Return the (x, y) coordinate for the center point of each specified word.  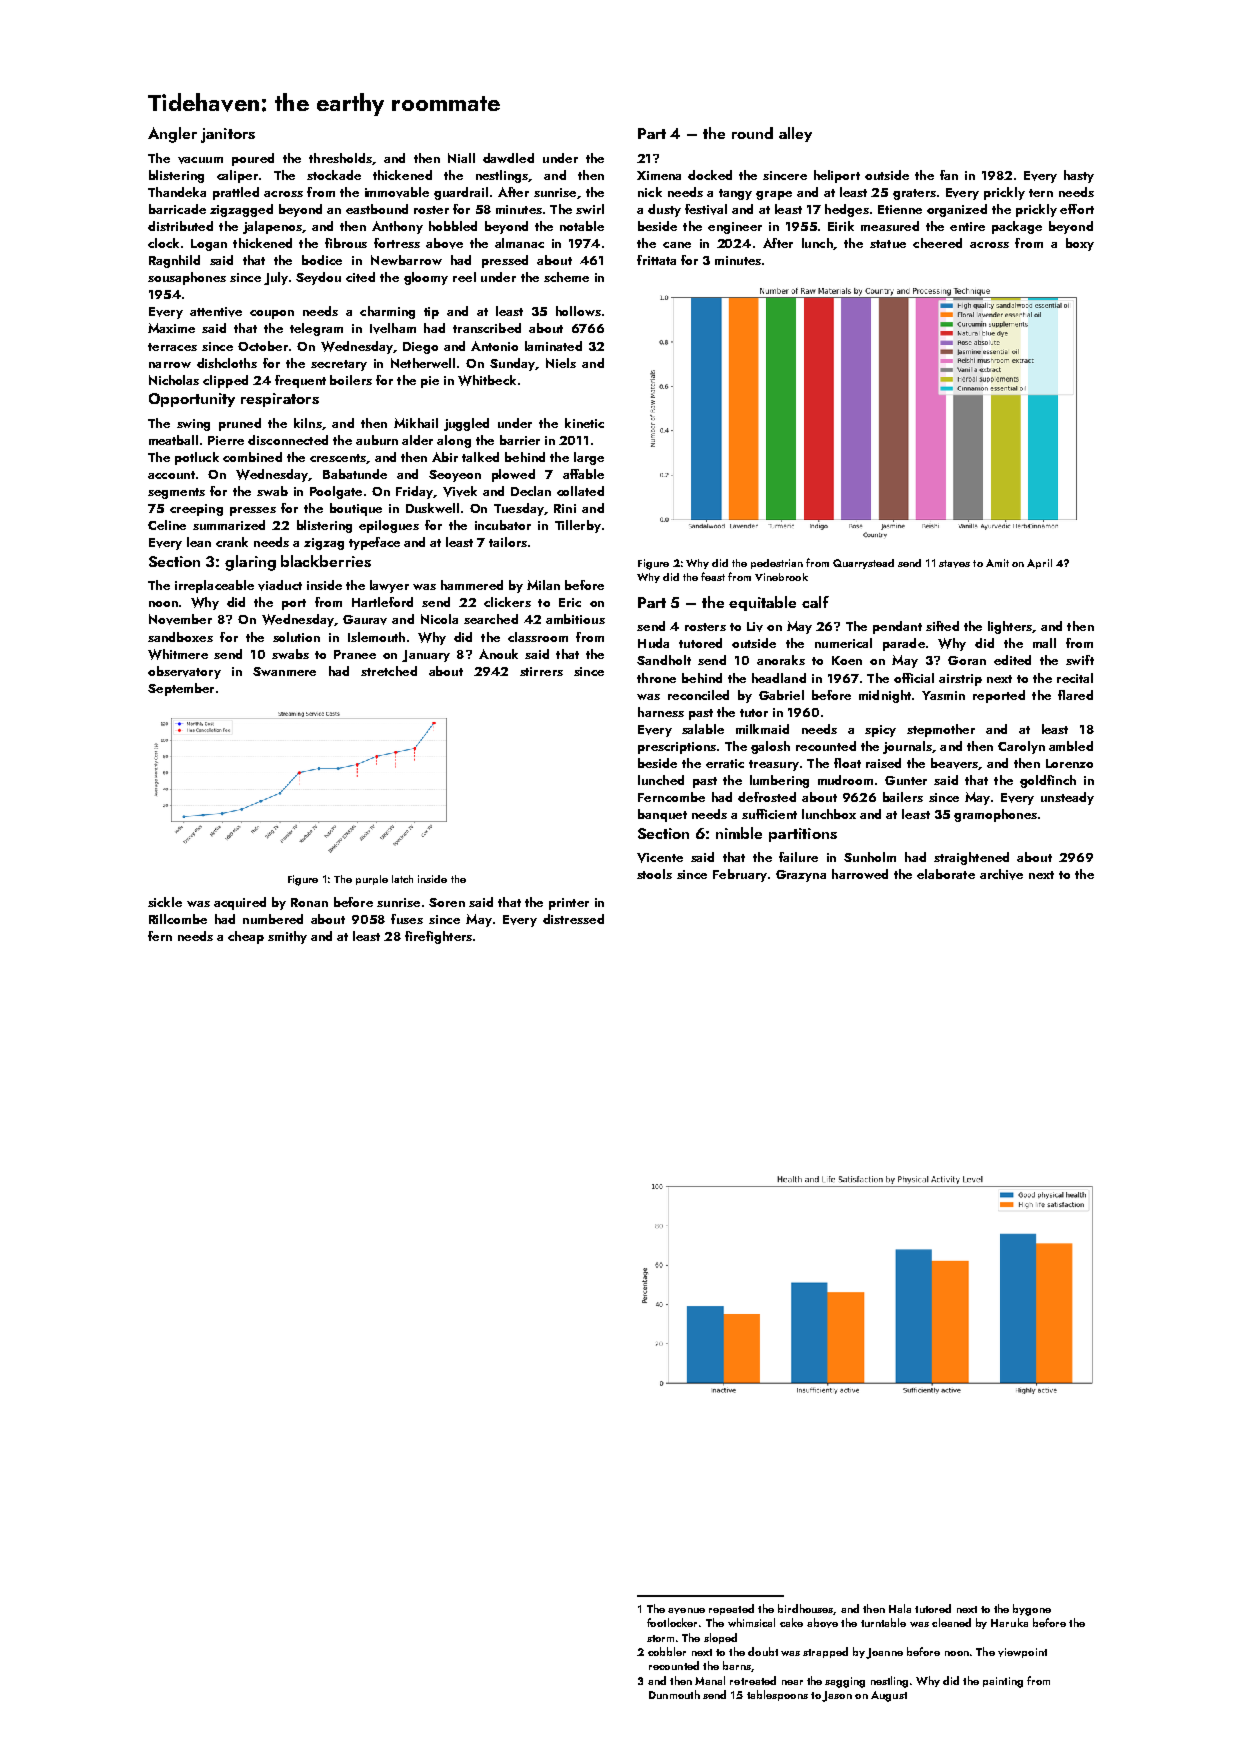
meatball (173, 440)
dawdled (508, 158)
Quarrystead (863, 564)
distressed (573, 919)
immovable (397, 192)
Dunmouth (674, 1694)
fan (949, 175)
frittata (656, 260)
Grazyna (801, 876)
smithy (287, 937)
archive (1001, 874)
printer (569, 904)
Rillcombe (178, 919)
